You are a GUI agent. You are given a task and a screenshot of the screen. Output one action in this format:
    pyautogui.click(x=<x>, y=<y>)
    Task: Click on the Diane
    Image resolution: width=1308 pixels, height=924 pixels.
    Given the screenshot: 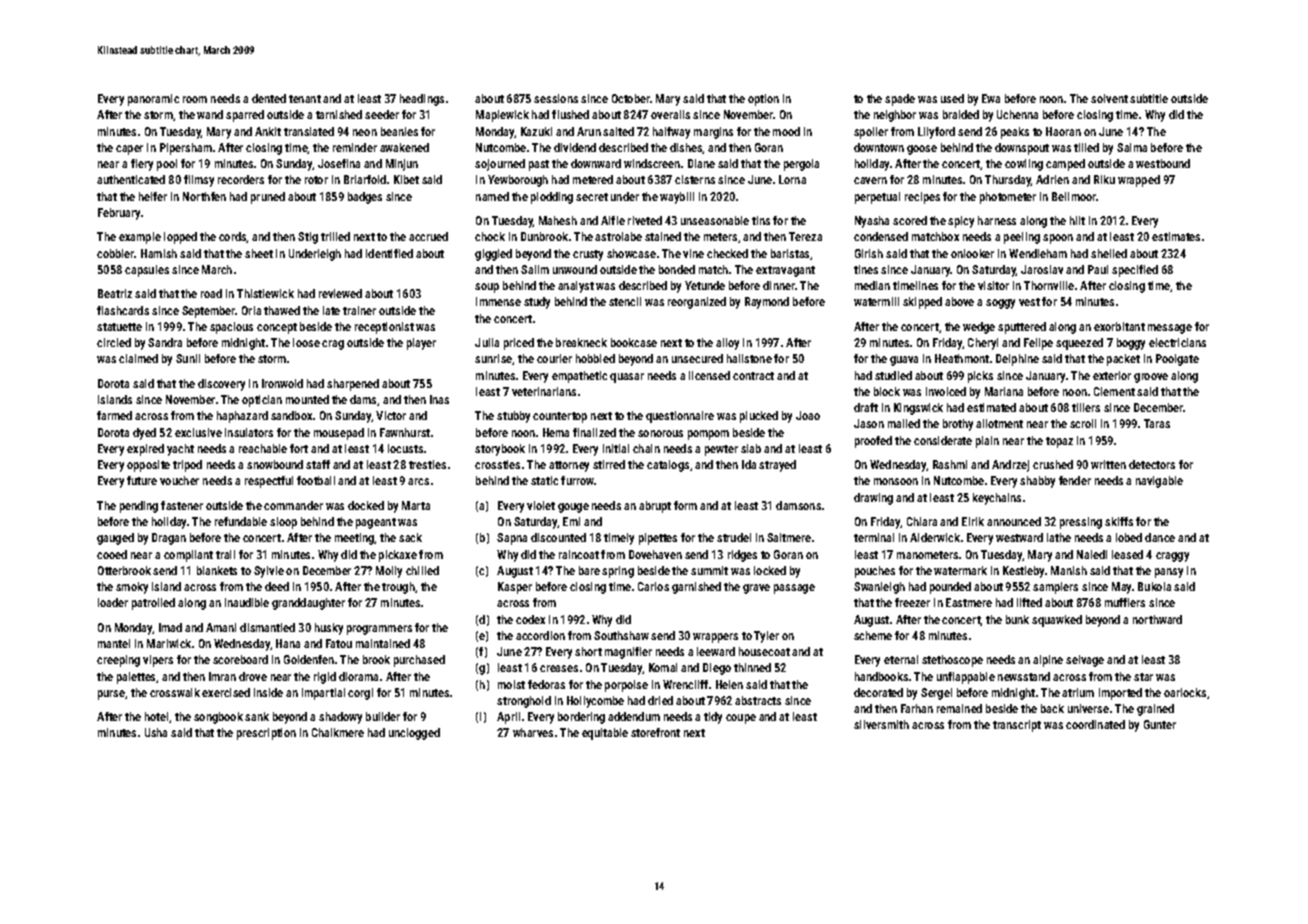 What is the action you would take?
    pyautogui.click(x=701, y=163)
